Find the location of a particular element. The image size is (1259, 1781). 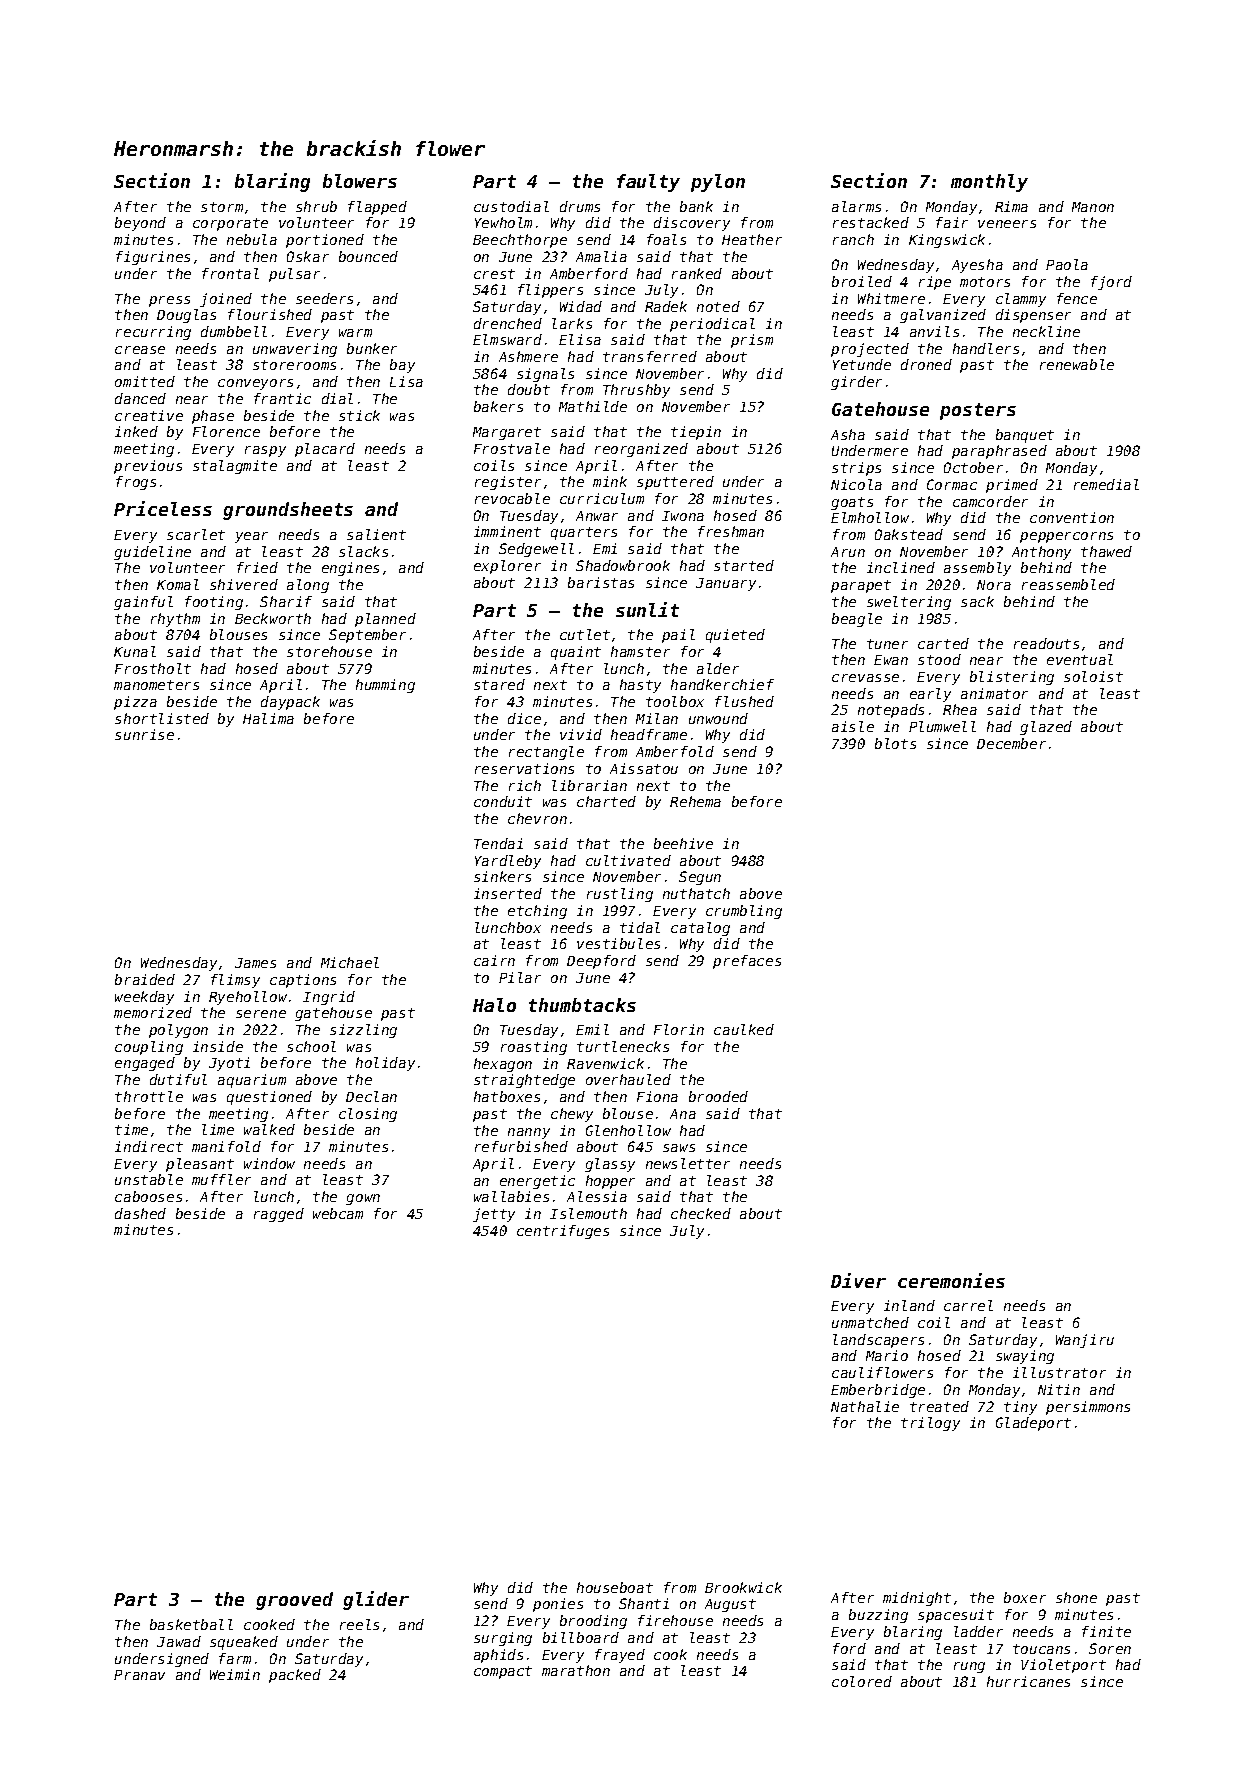

flapped is located at coordinates (377, 208).
